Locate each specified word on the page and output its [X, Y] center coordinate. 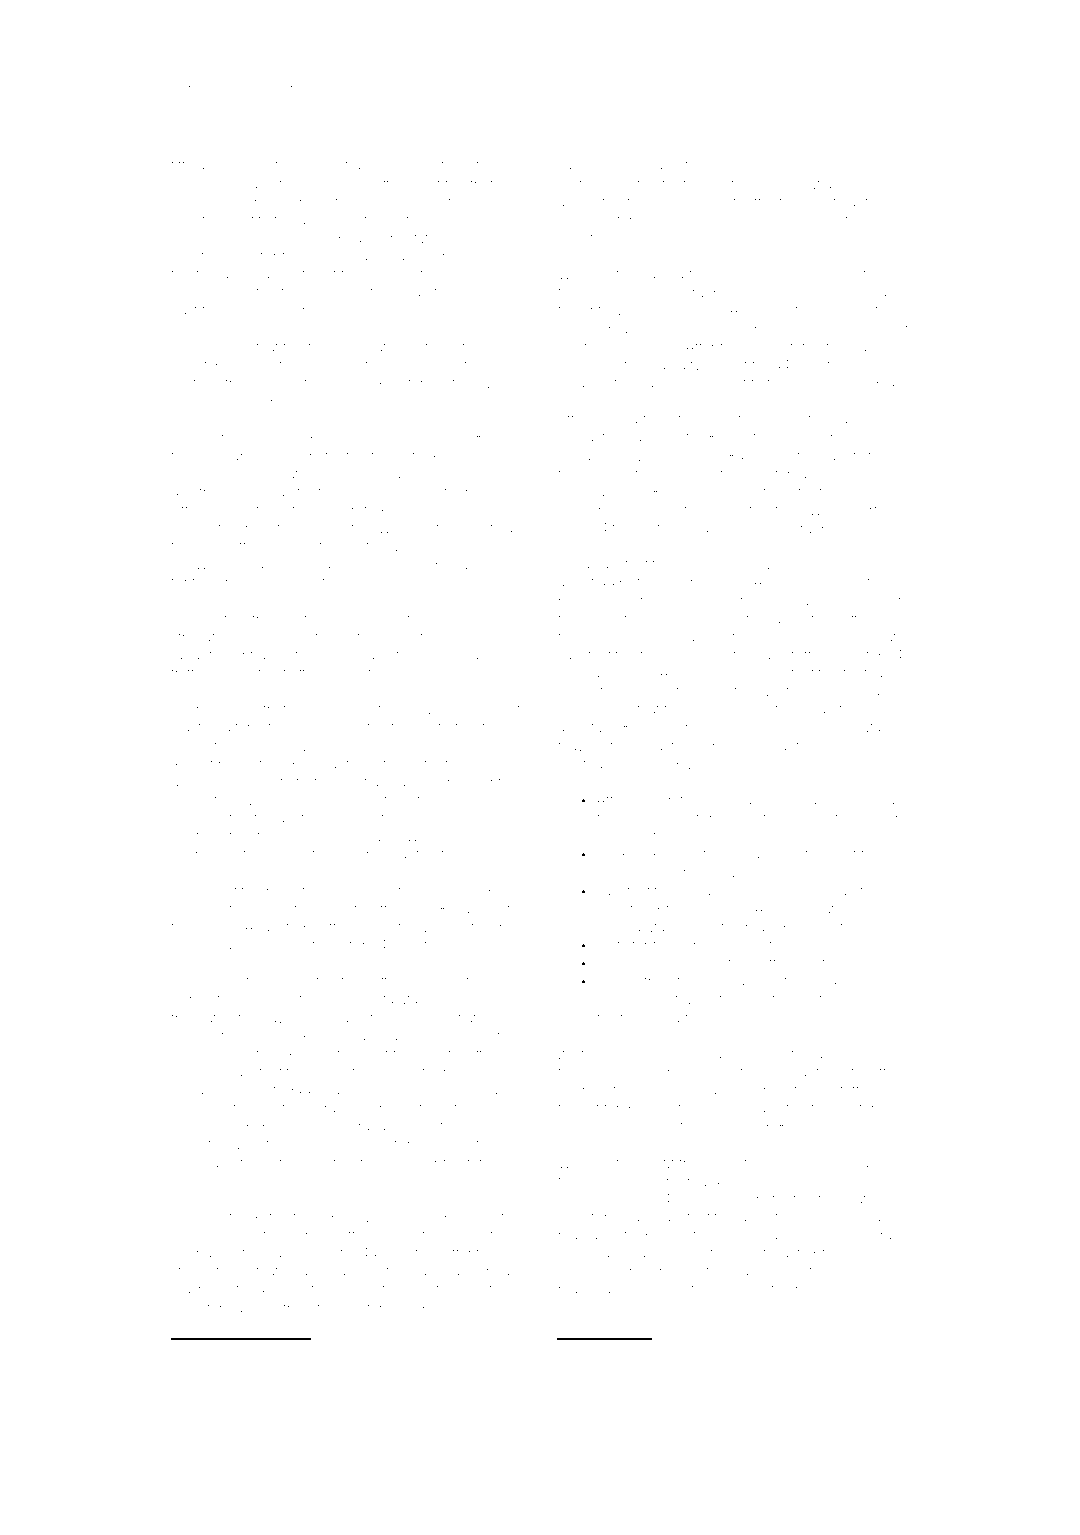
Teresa [278, 237]
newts [763, 1000]
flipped [483, 348]
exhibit [728, 619]
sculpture [733, 420]
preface [196, 384]
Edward [493, 382]
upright [821, 928]
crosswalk [206, 1379]
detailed [249, 1163]
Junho [192, 891]
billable [235, 709]
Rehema [624, 962]
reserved [676, 310]
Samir [609, 1071]
